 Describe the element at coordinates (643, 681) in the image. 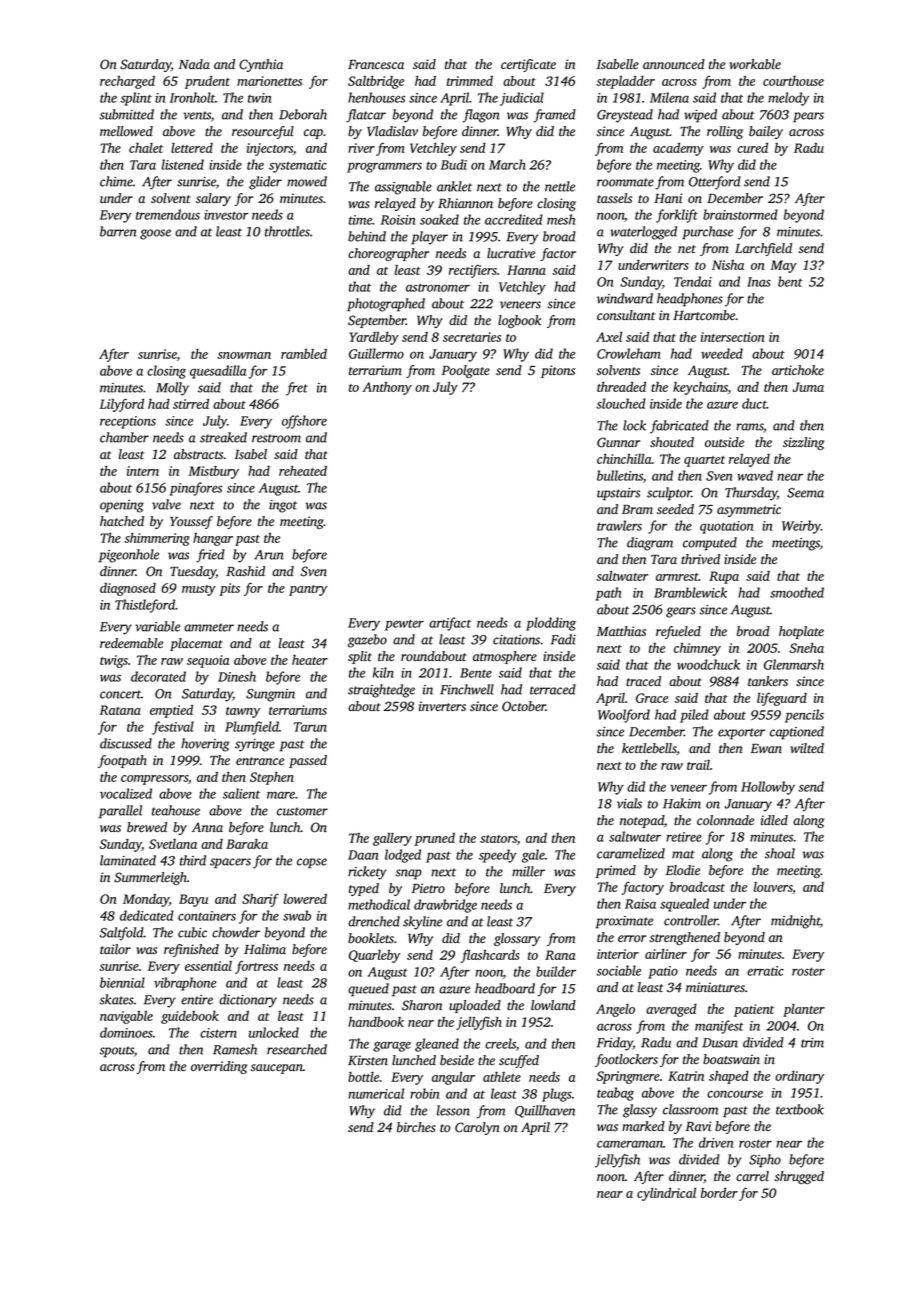

I see `traced` at that location.
